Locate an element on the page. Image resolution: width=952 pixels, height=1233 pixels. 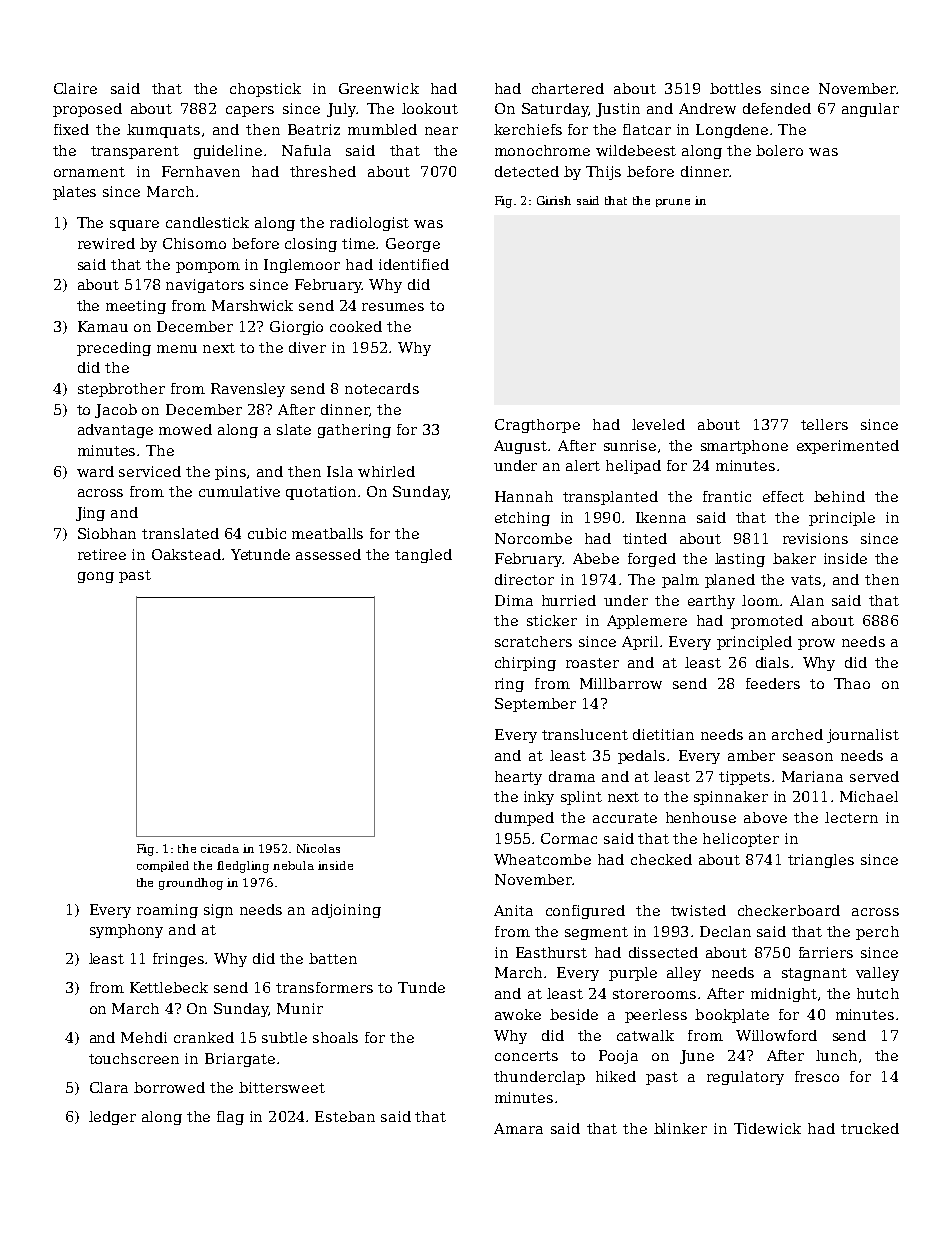
flag is located at coordinates (230, 1118).
